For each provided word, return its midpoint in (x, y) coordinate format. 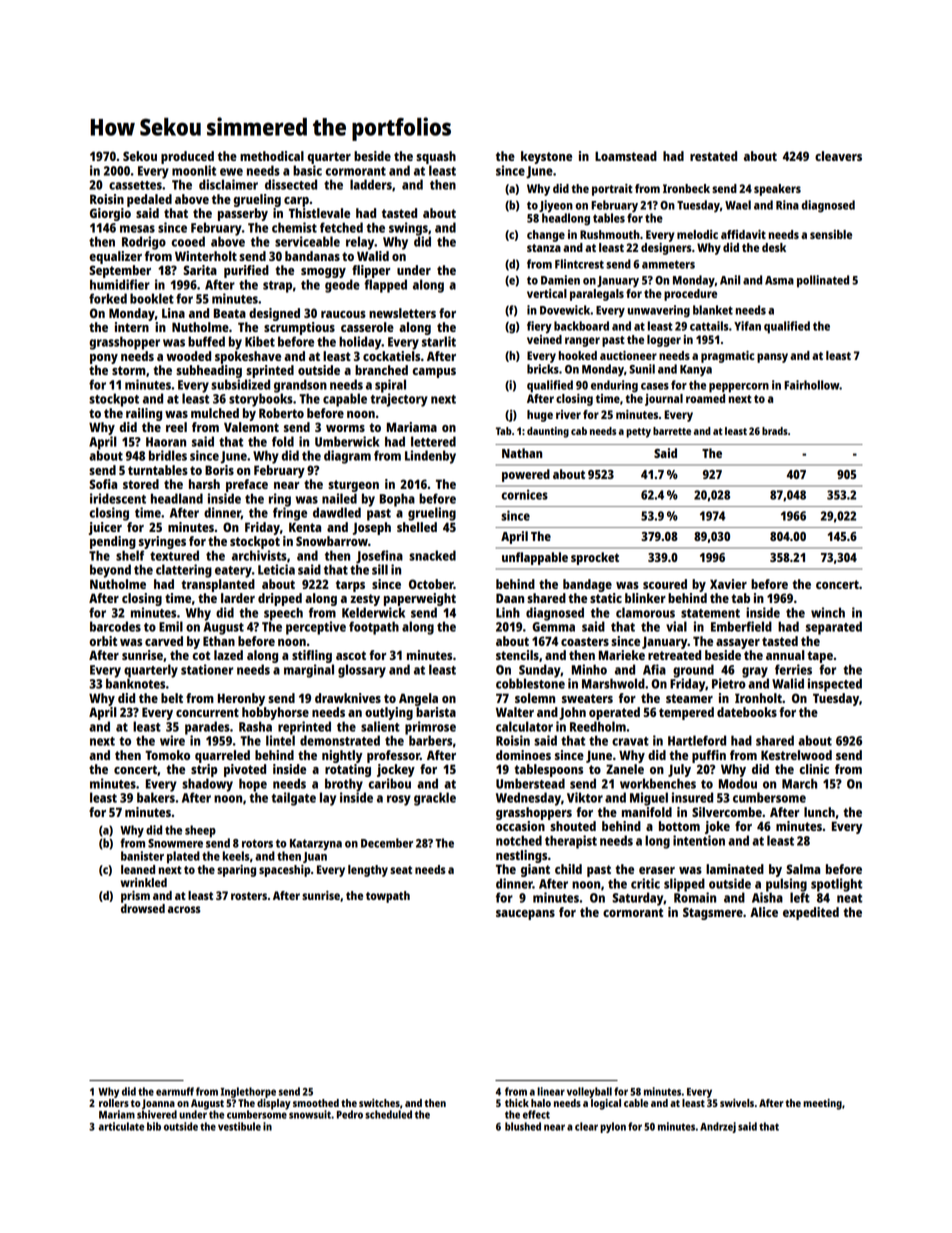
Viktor (585, 797)
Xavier (728, 584)
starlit (439, 341)
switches (379, 1103)
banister (142, 856)
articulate (121, 1126)
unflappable (535, 558)
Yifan (747, 326)
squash (436, 157)
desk (774, 247)
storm (129, 370)
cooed (188, 241)
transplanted (218, 585)
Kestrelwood (796, 755)
